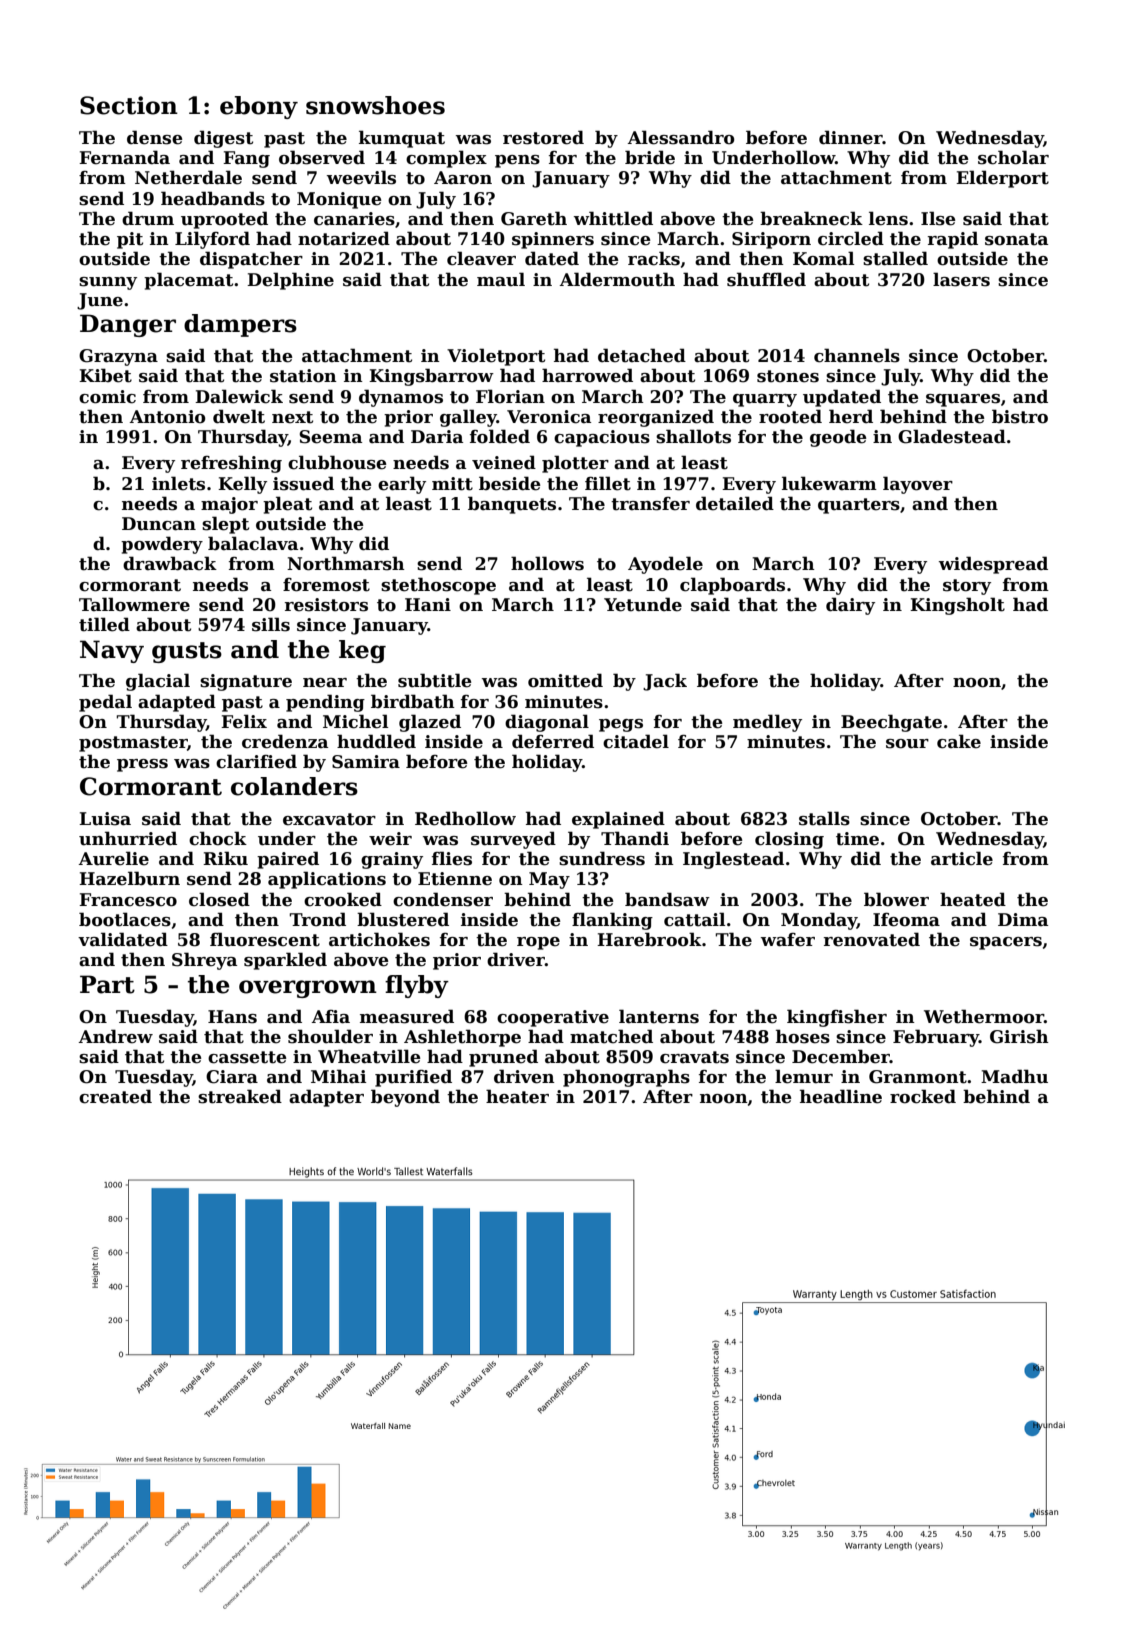  What do you see at coordinates (824, 818) in the page?
I see `stalls` at bounding box center [824, 818].
